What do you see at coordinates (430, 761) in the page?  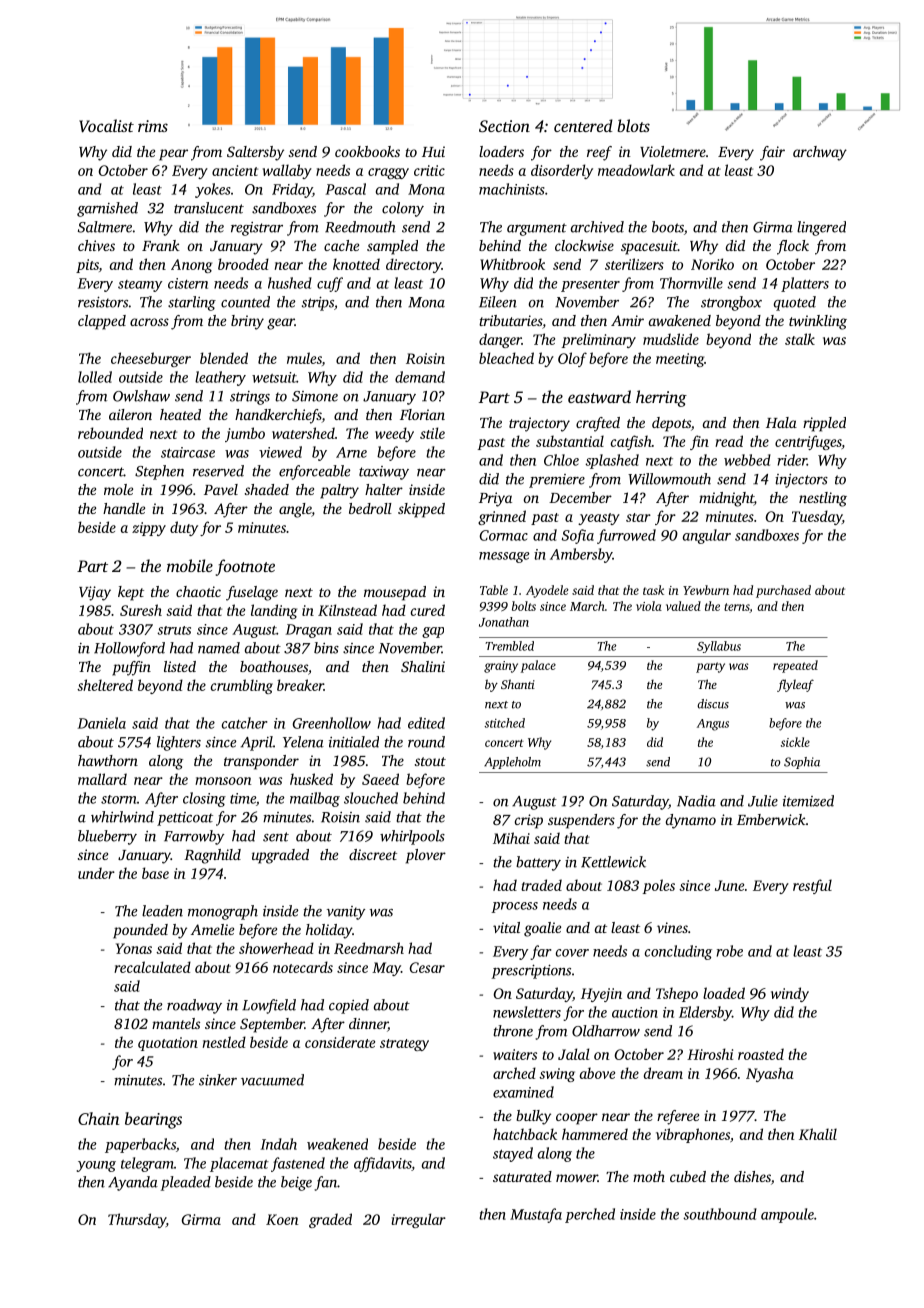 I see `stout` at bounding box center [430, 761].
